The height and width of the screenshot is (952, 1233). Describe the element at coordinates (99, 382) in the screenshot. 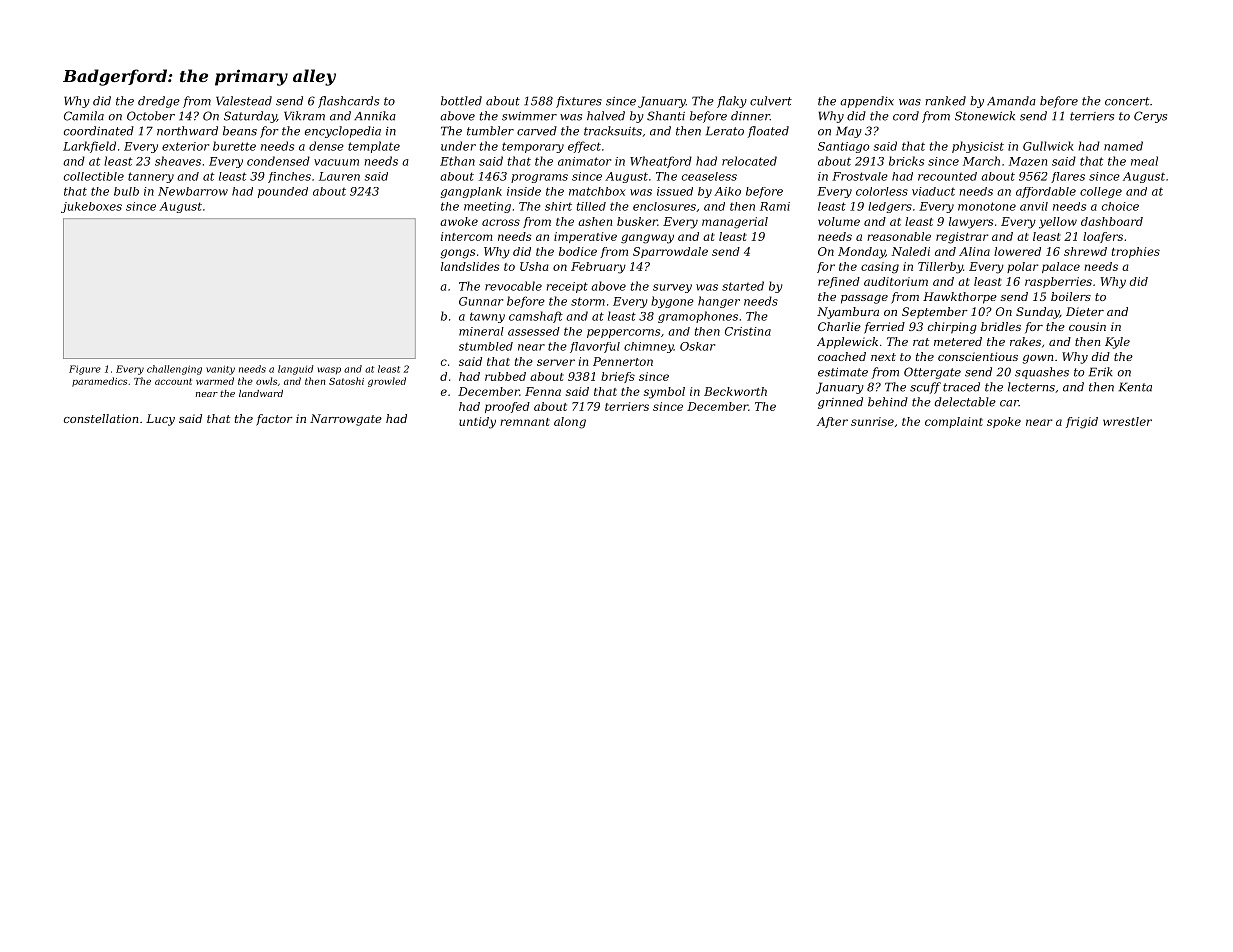

I see `paramedics` at that location.
